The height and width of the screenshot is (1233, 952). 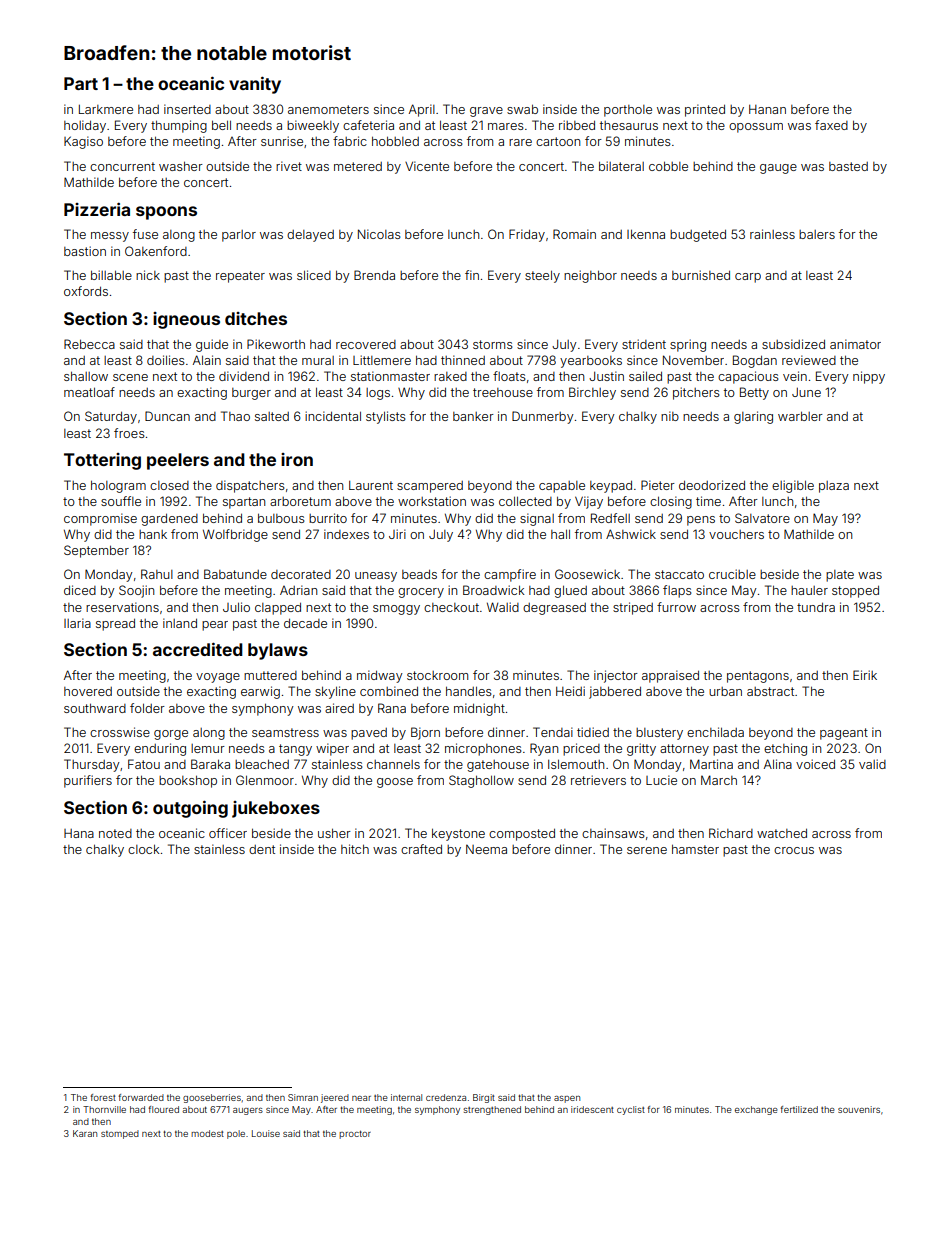 What do you see at coordinates (120, 1134) in the screenshot?
I see `stomped` at bounding box center [120, 1134].
